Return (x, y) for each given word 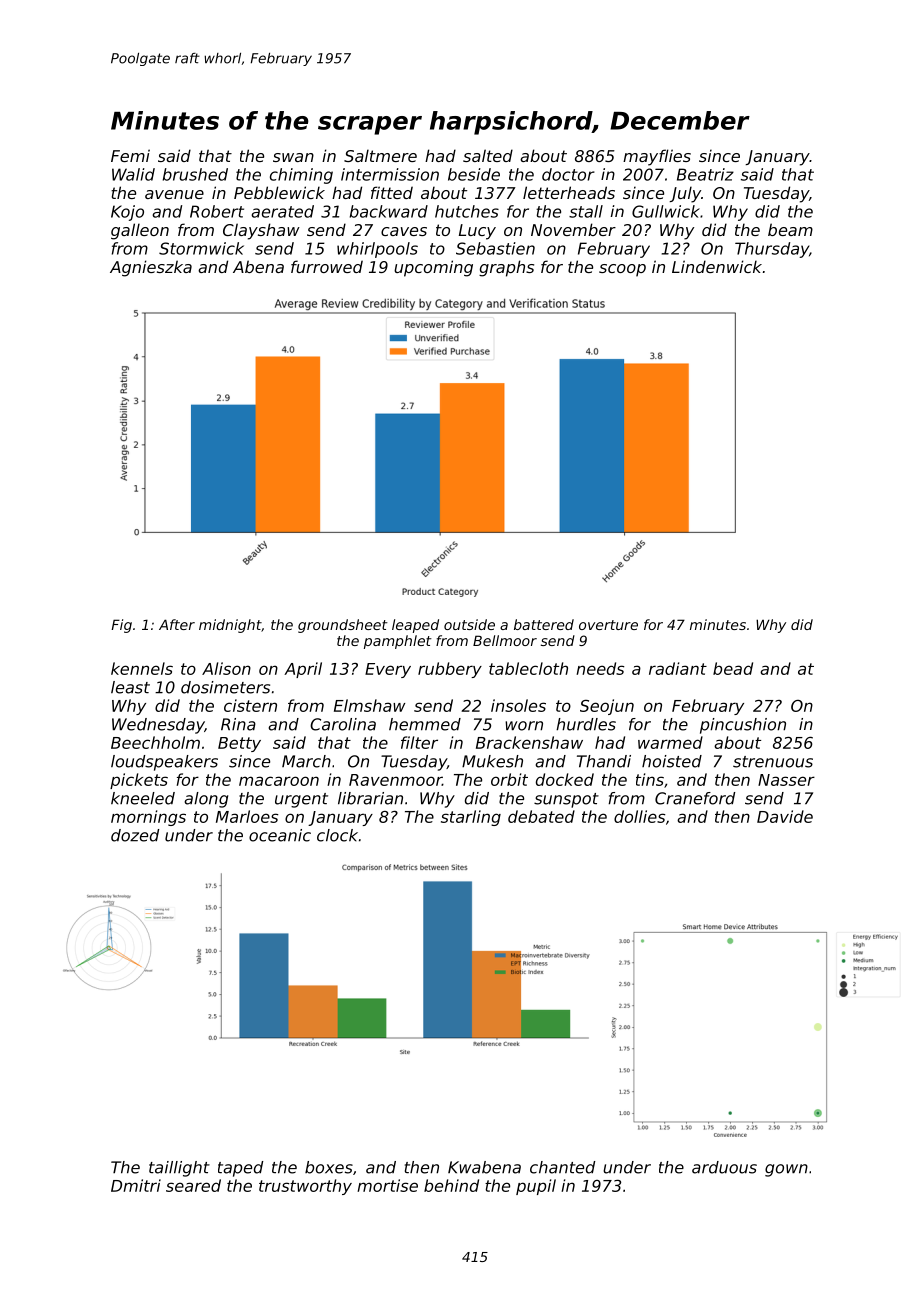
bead (733, 668)
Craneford (695, 798)
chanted (562, 1167)
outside (469, 624)
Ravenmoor (395, 780)
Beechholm (155, 742)
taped (240, 1169)
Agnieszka (151, 268)
